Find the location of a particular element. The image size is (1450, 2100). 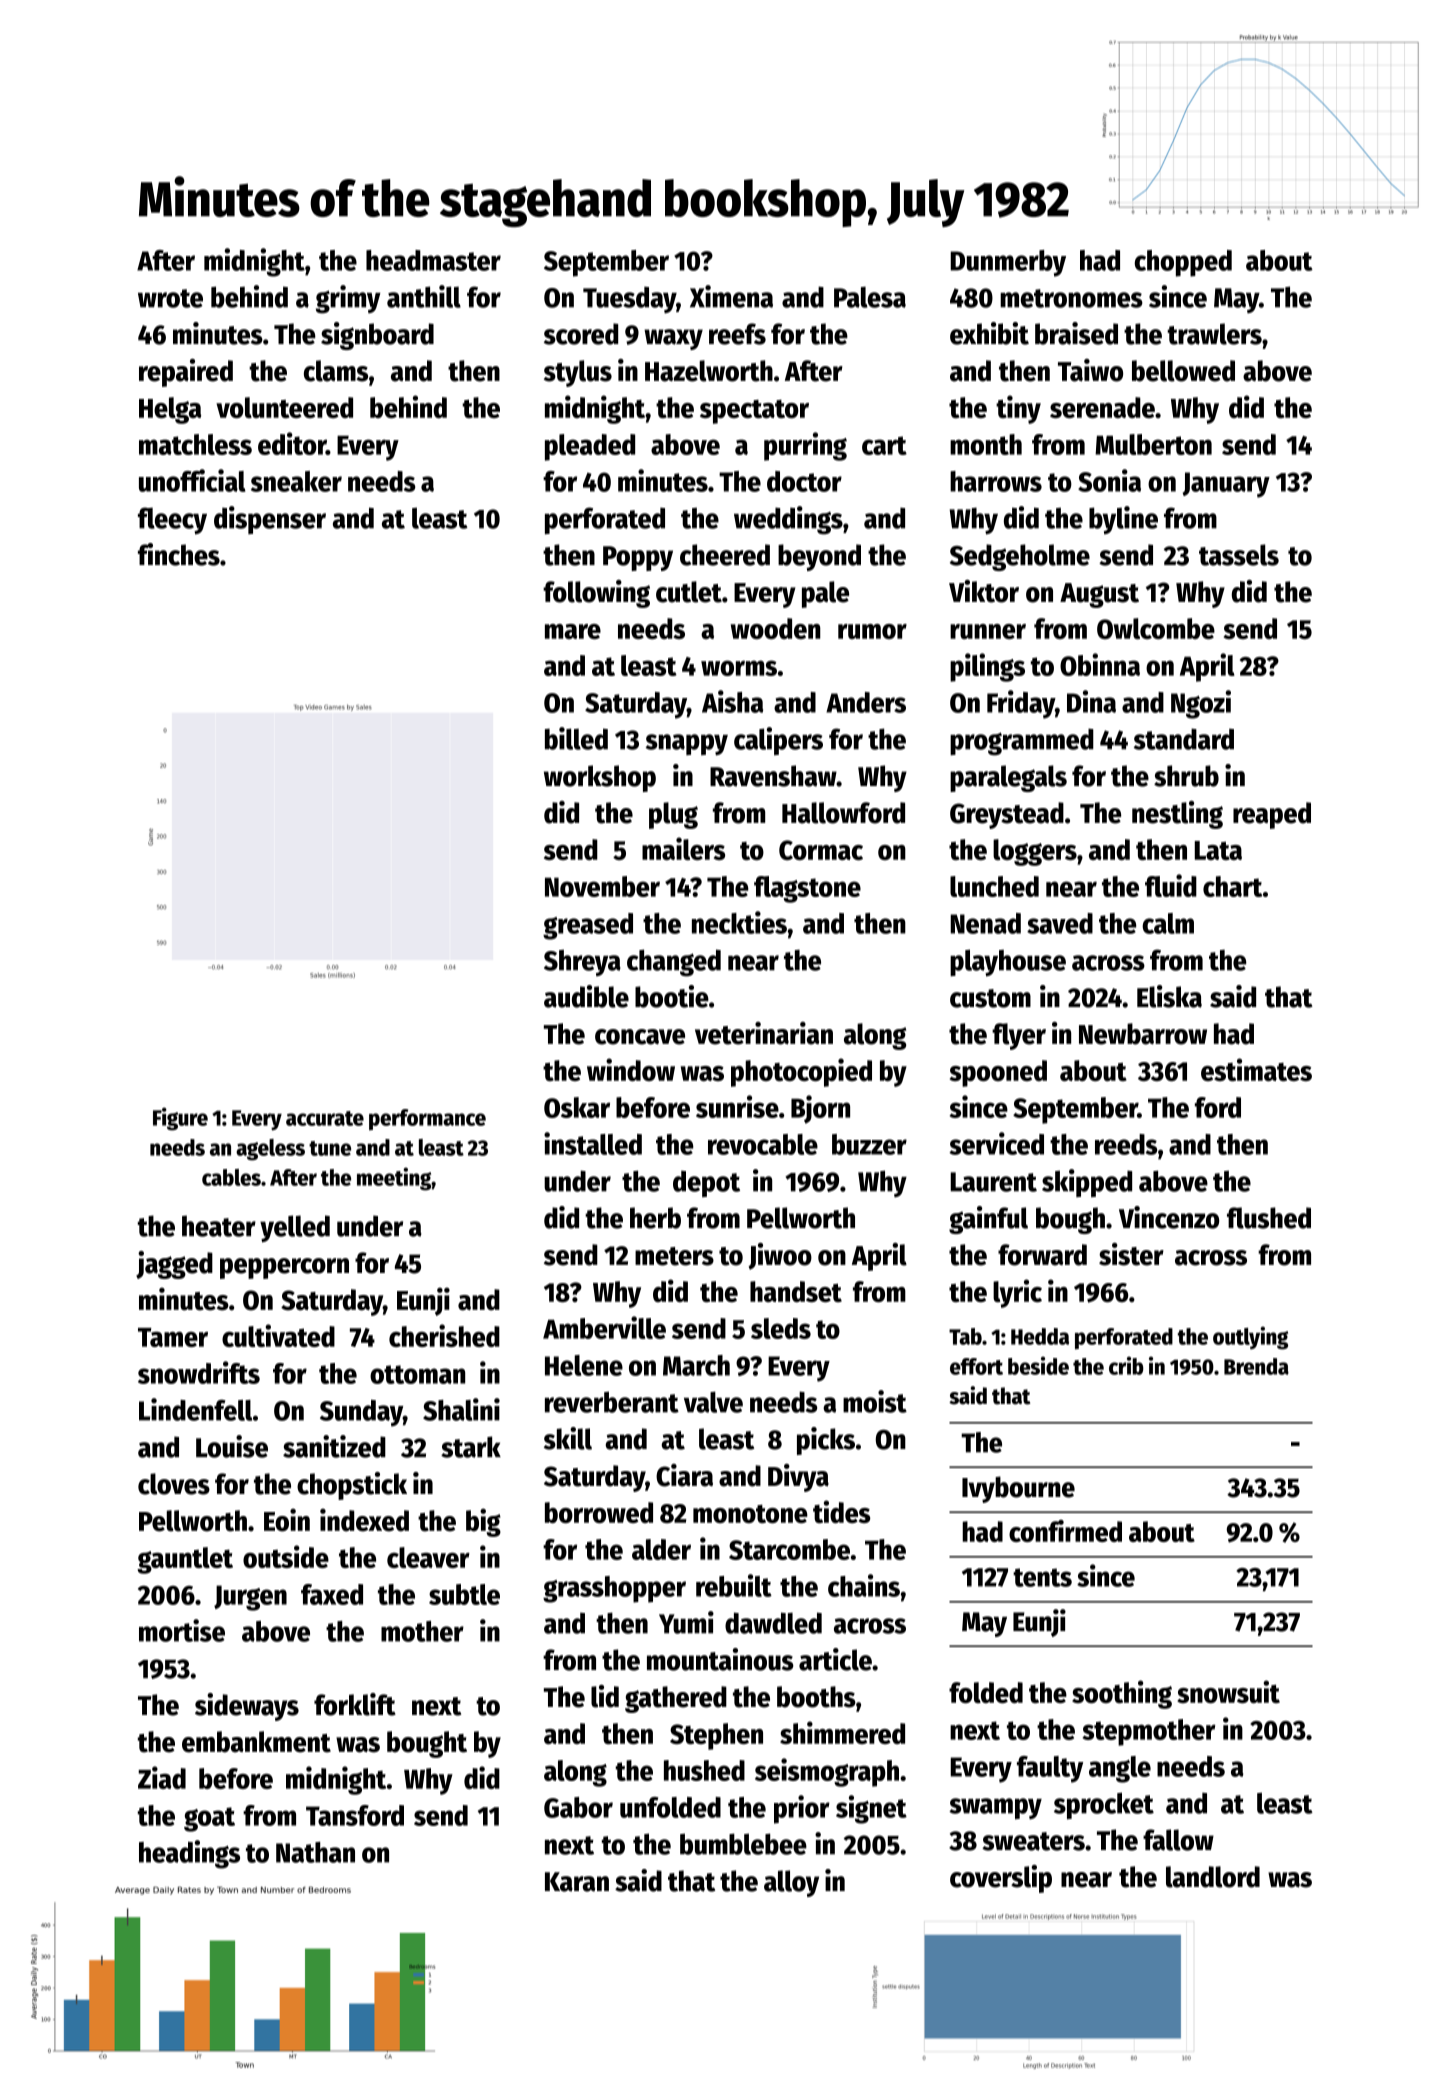

mailers is located at coordinates (683, 848).
